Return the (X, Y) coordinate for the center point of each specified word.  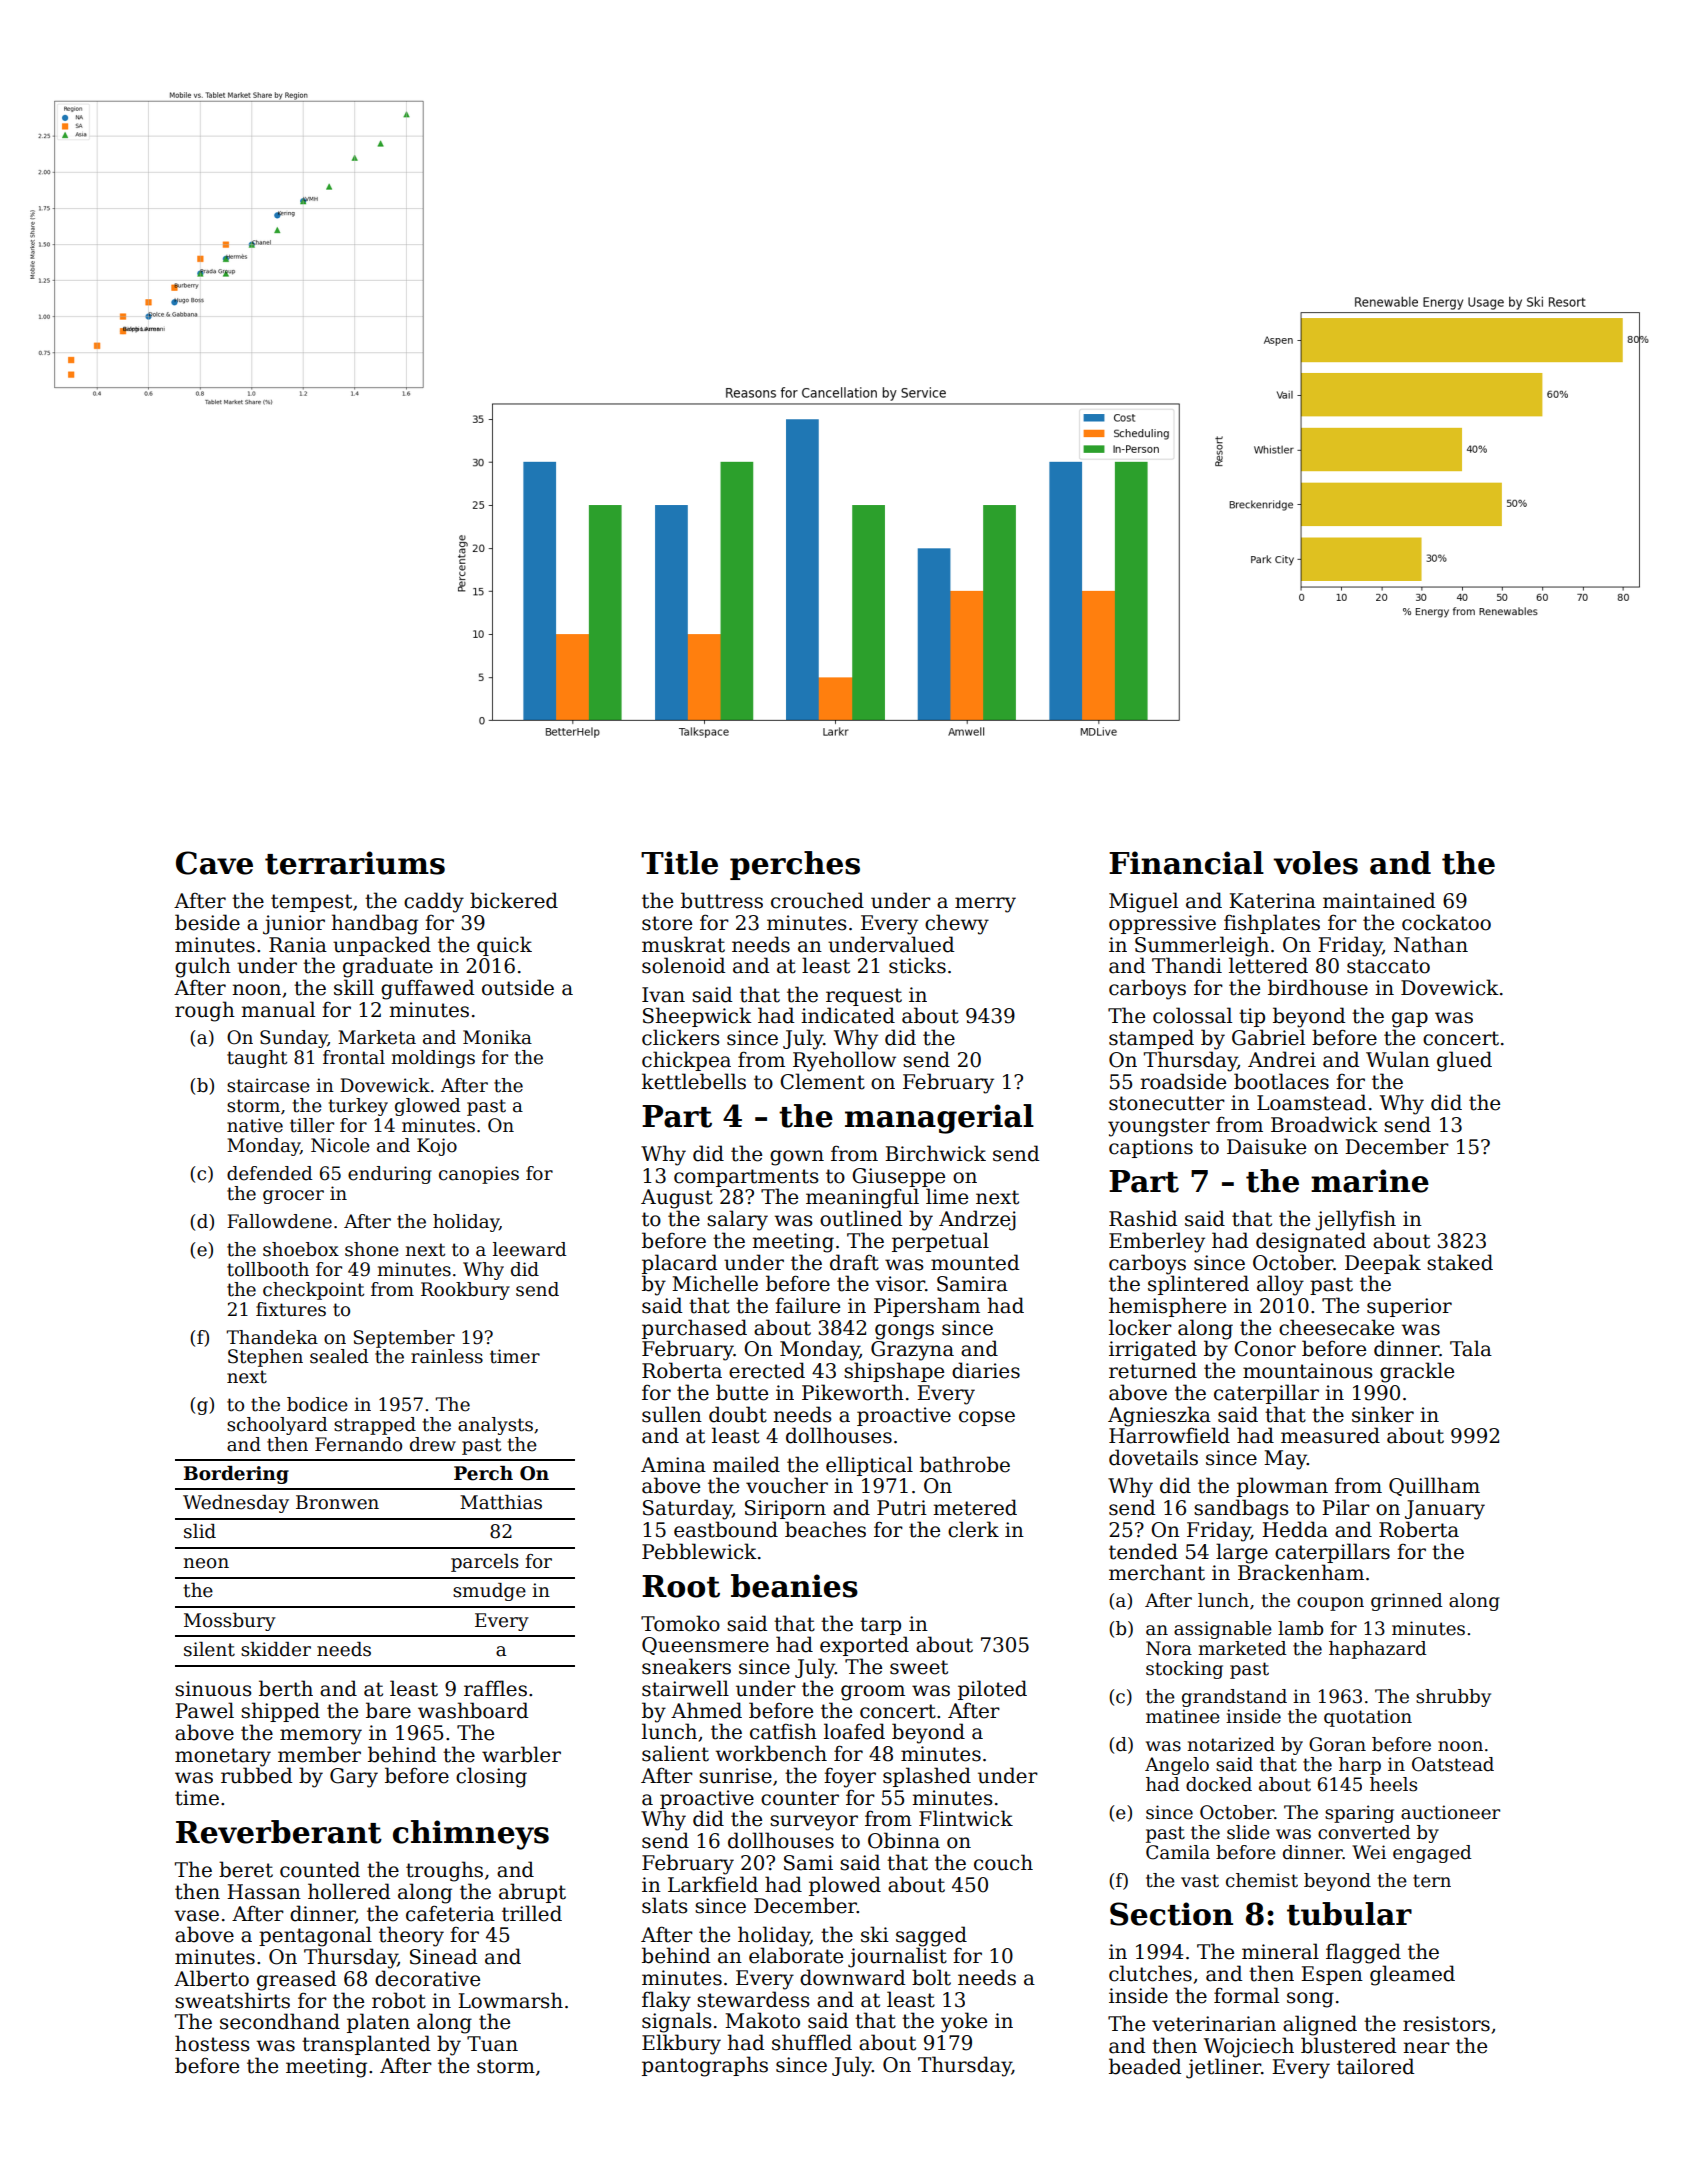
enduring (390, 1175)
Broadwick (1324, 1124)
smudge (489, 1592)
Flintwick (966, 1818)
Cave (214, 863)
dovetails (1153, 1457)
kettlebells (694, 1081)
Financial (1186, 863)
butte (742, 1392)
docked (1219, 1784)
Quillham (1434, 1486)
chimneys (471, 1835)
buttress (722, 900)
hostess (212, 2043)
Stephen (265, 1358)
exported (864, 1646)
